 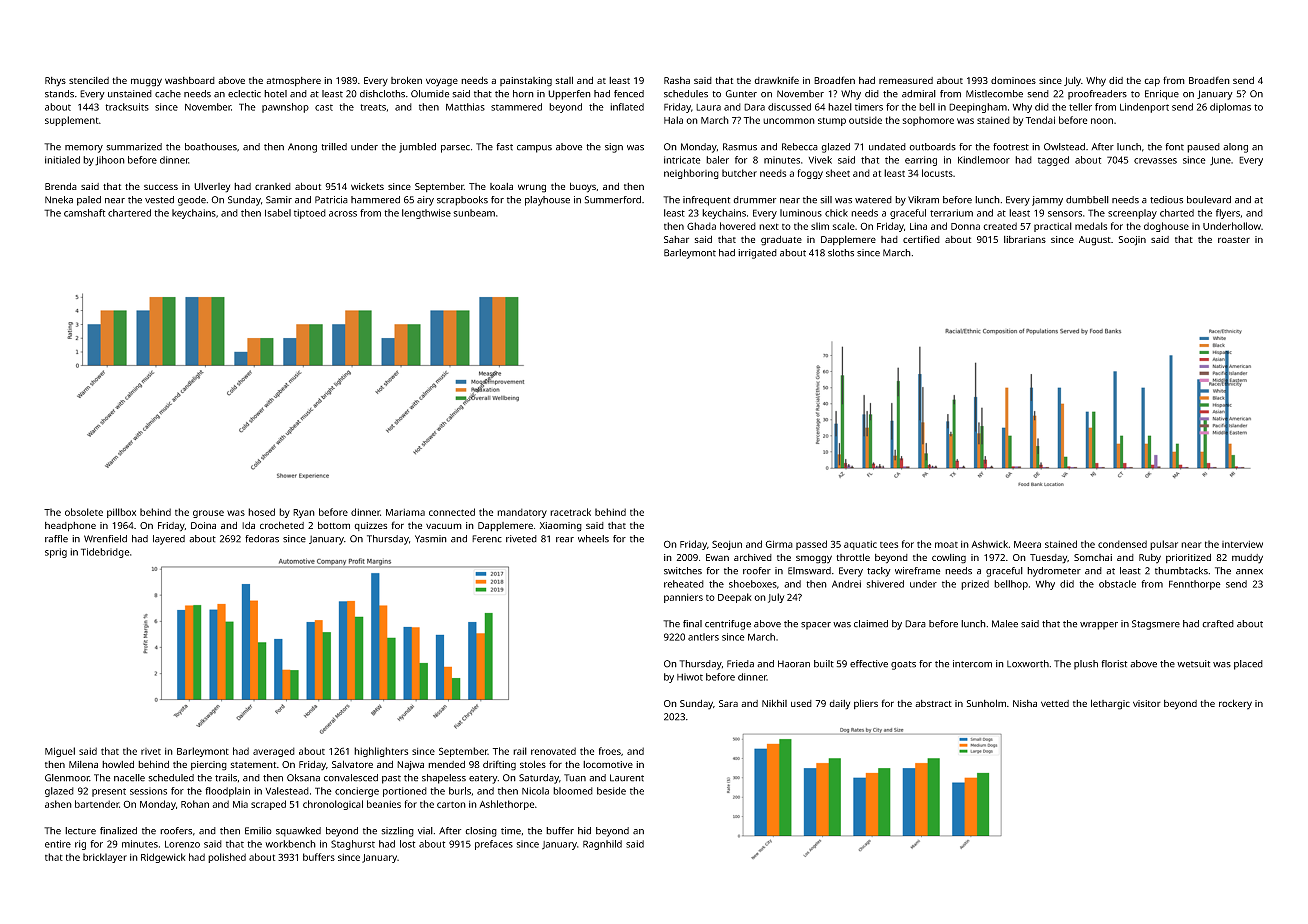 What do you see at coordinates (584, 831) in the page?
I see `hid` at bounding box center [584, 831].
